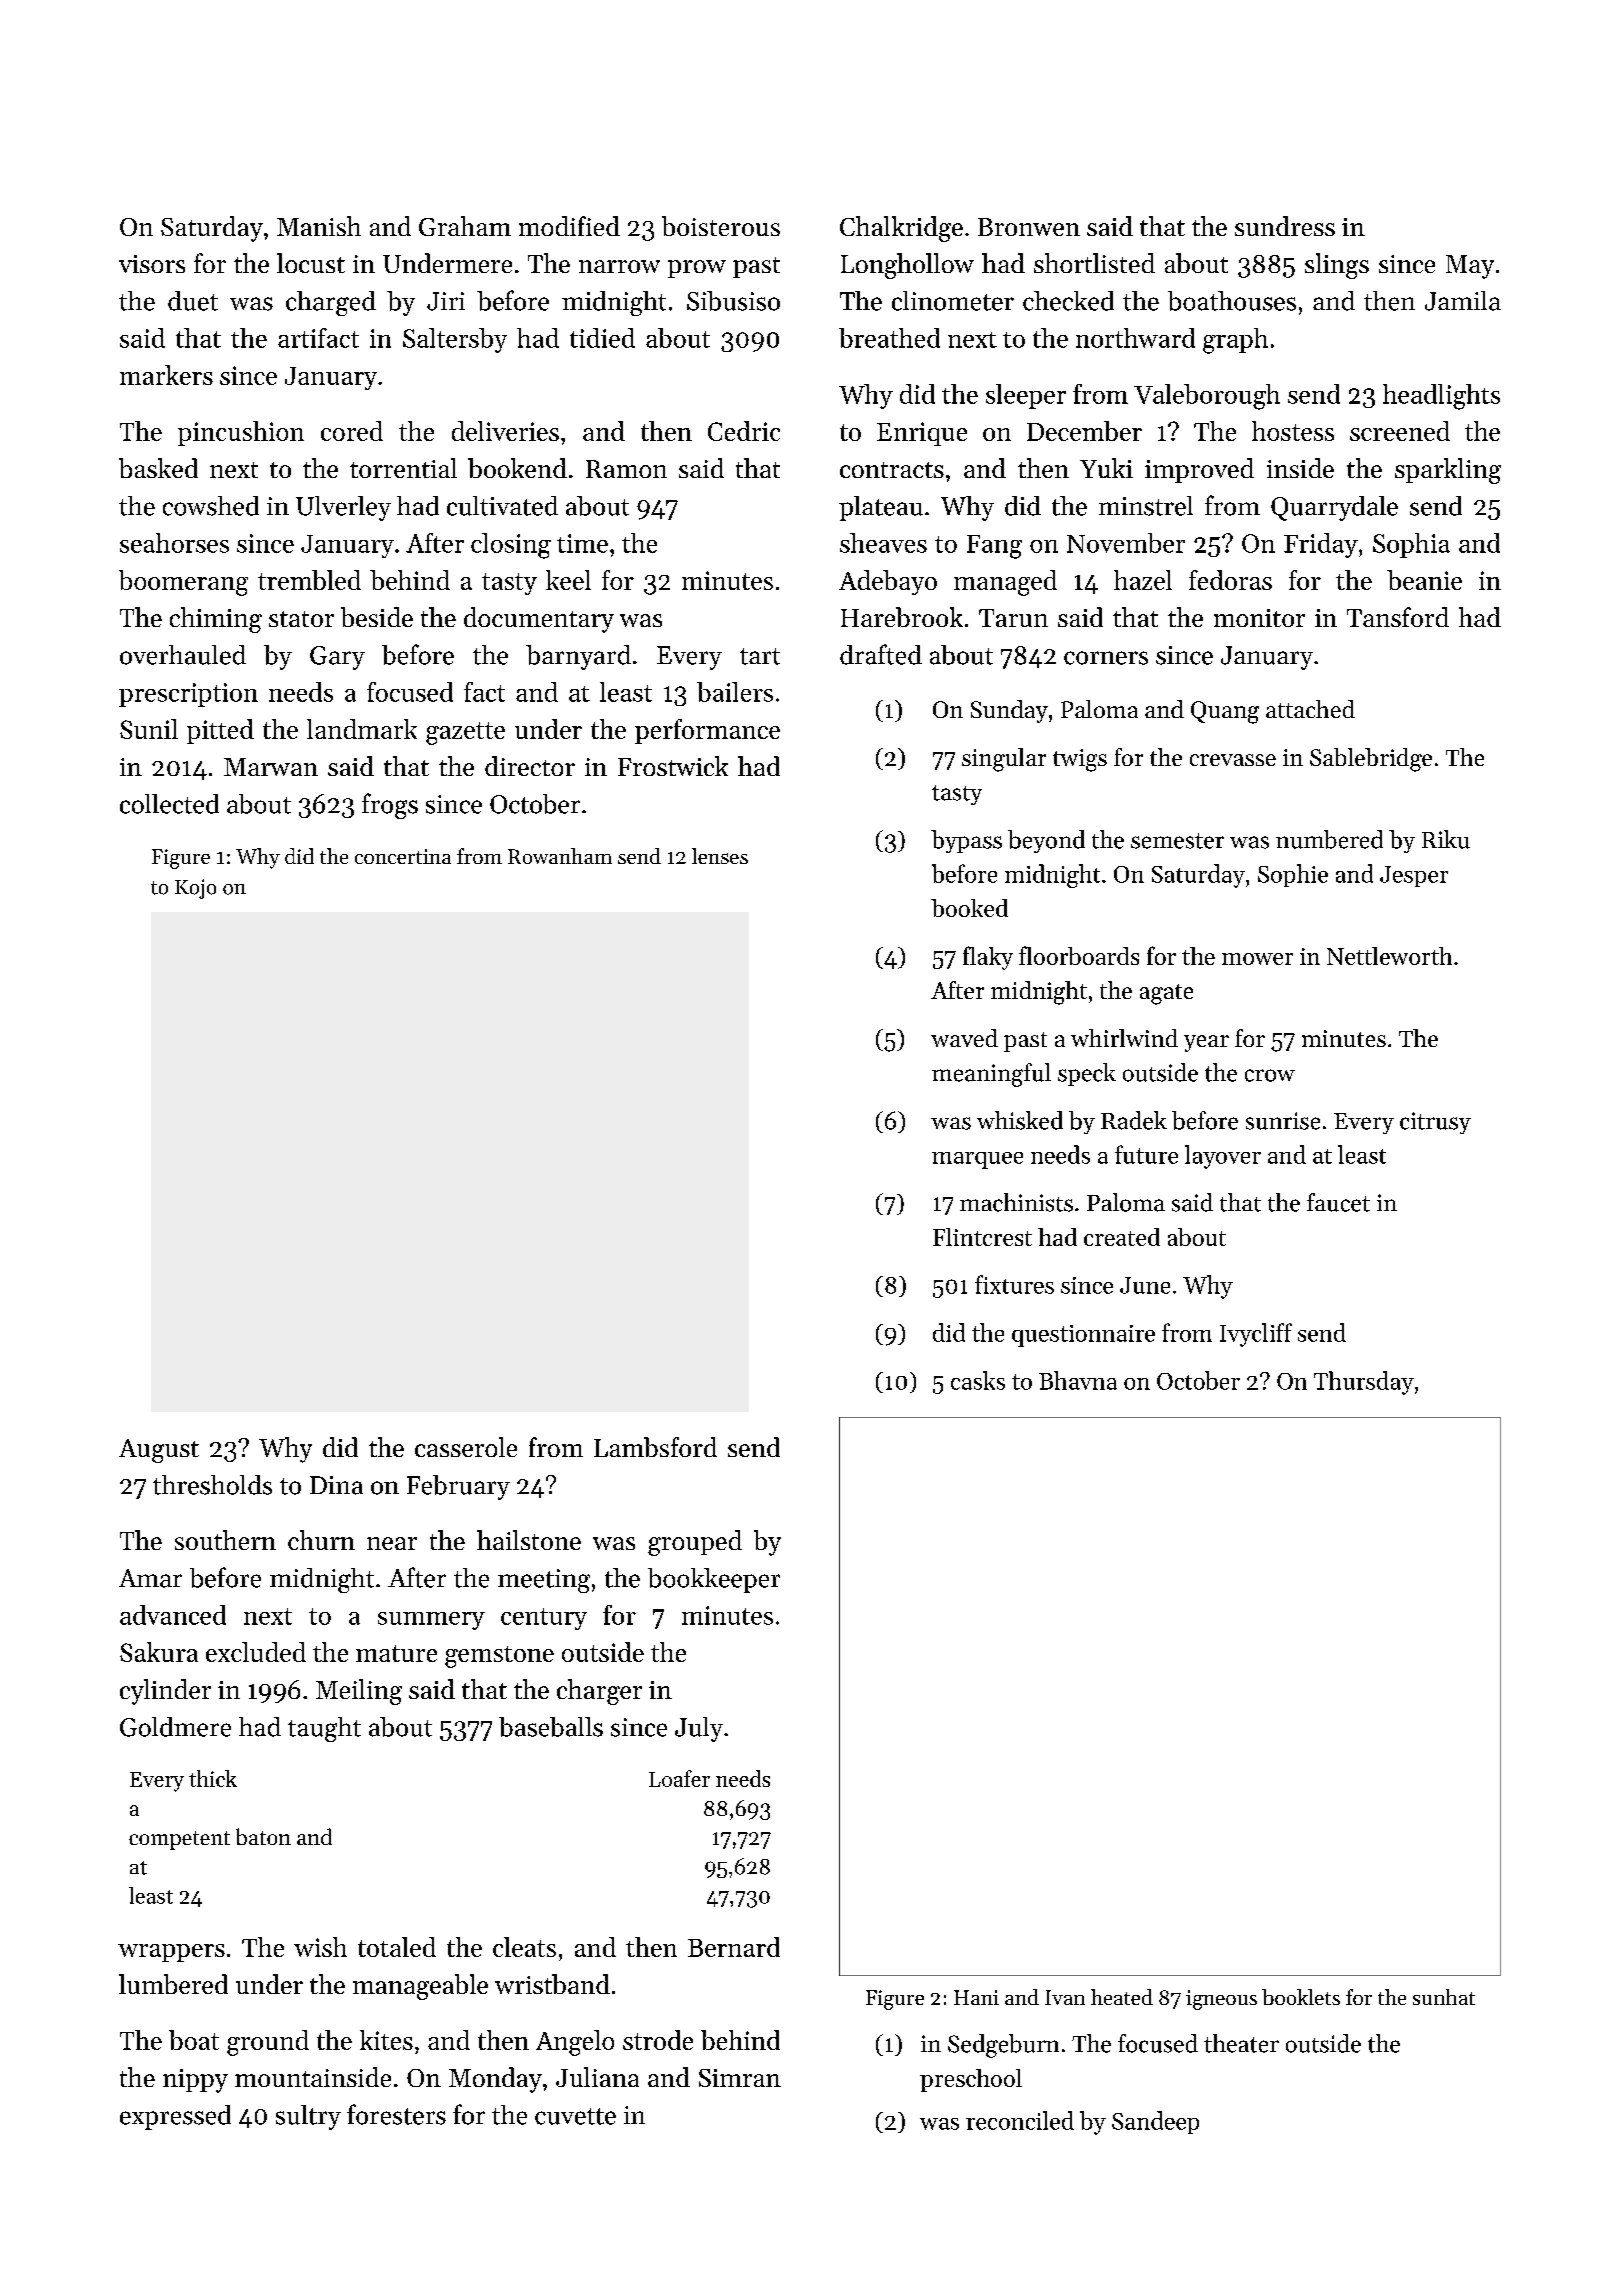 The width and height of the page is (1620, 2292). Describe the element at coordinates (499, 1657) in the page. I see `gemstone` at that location.
